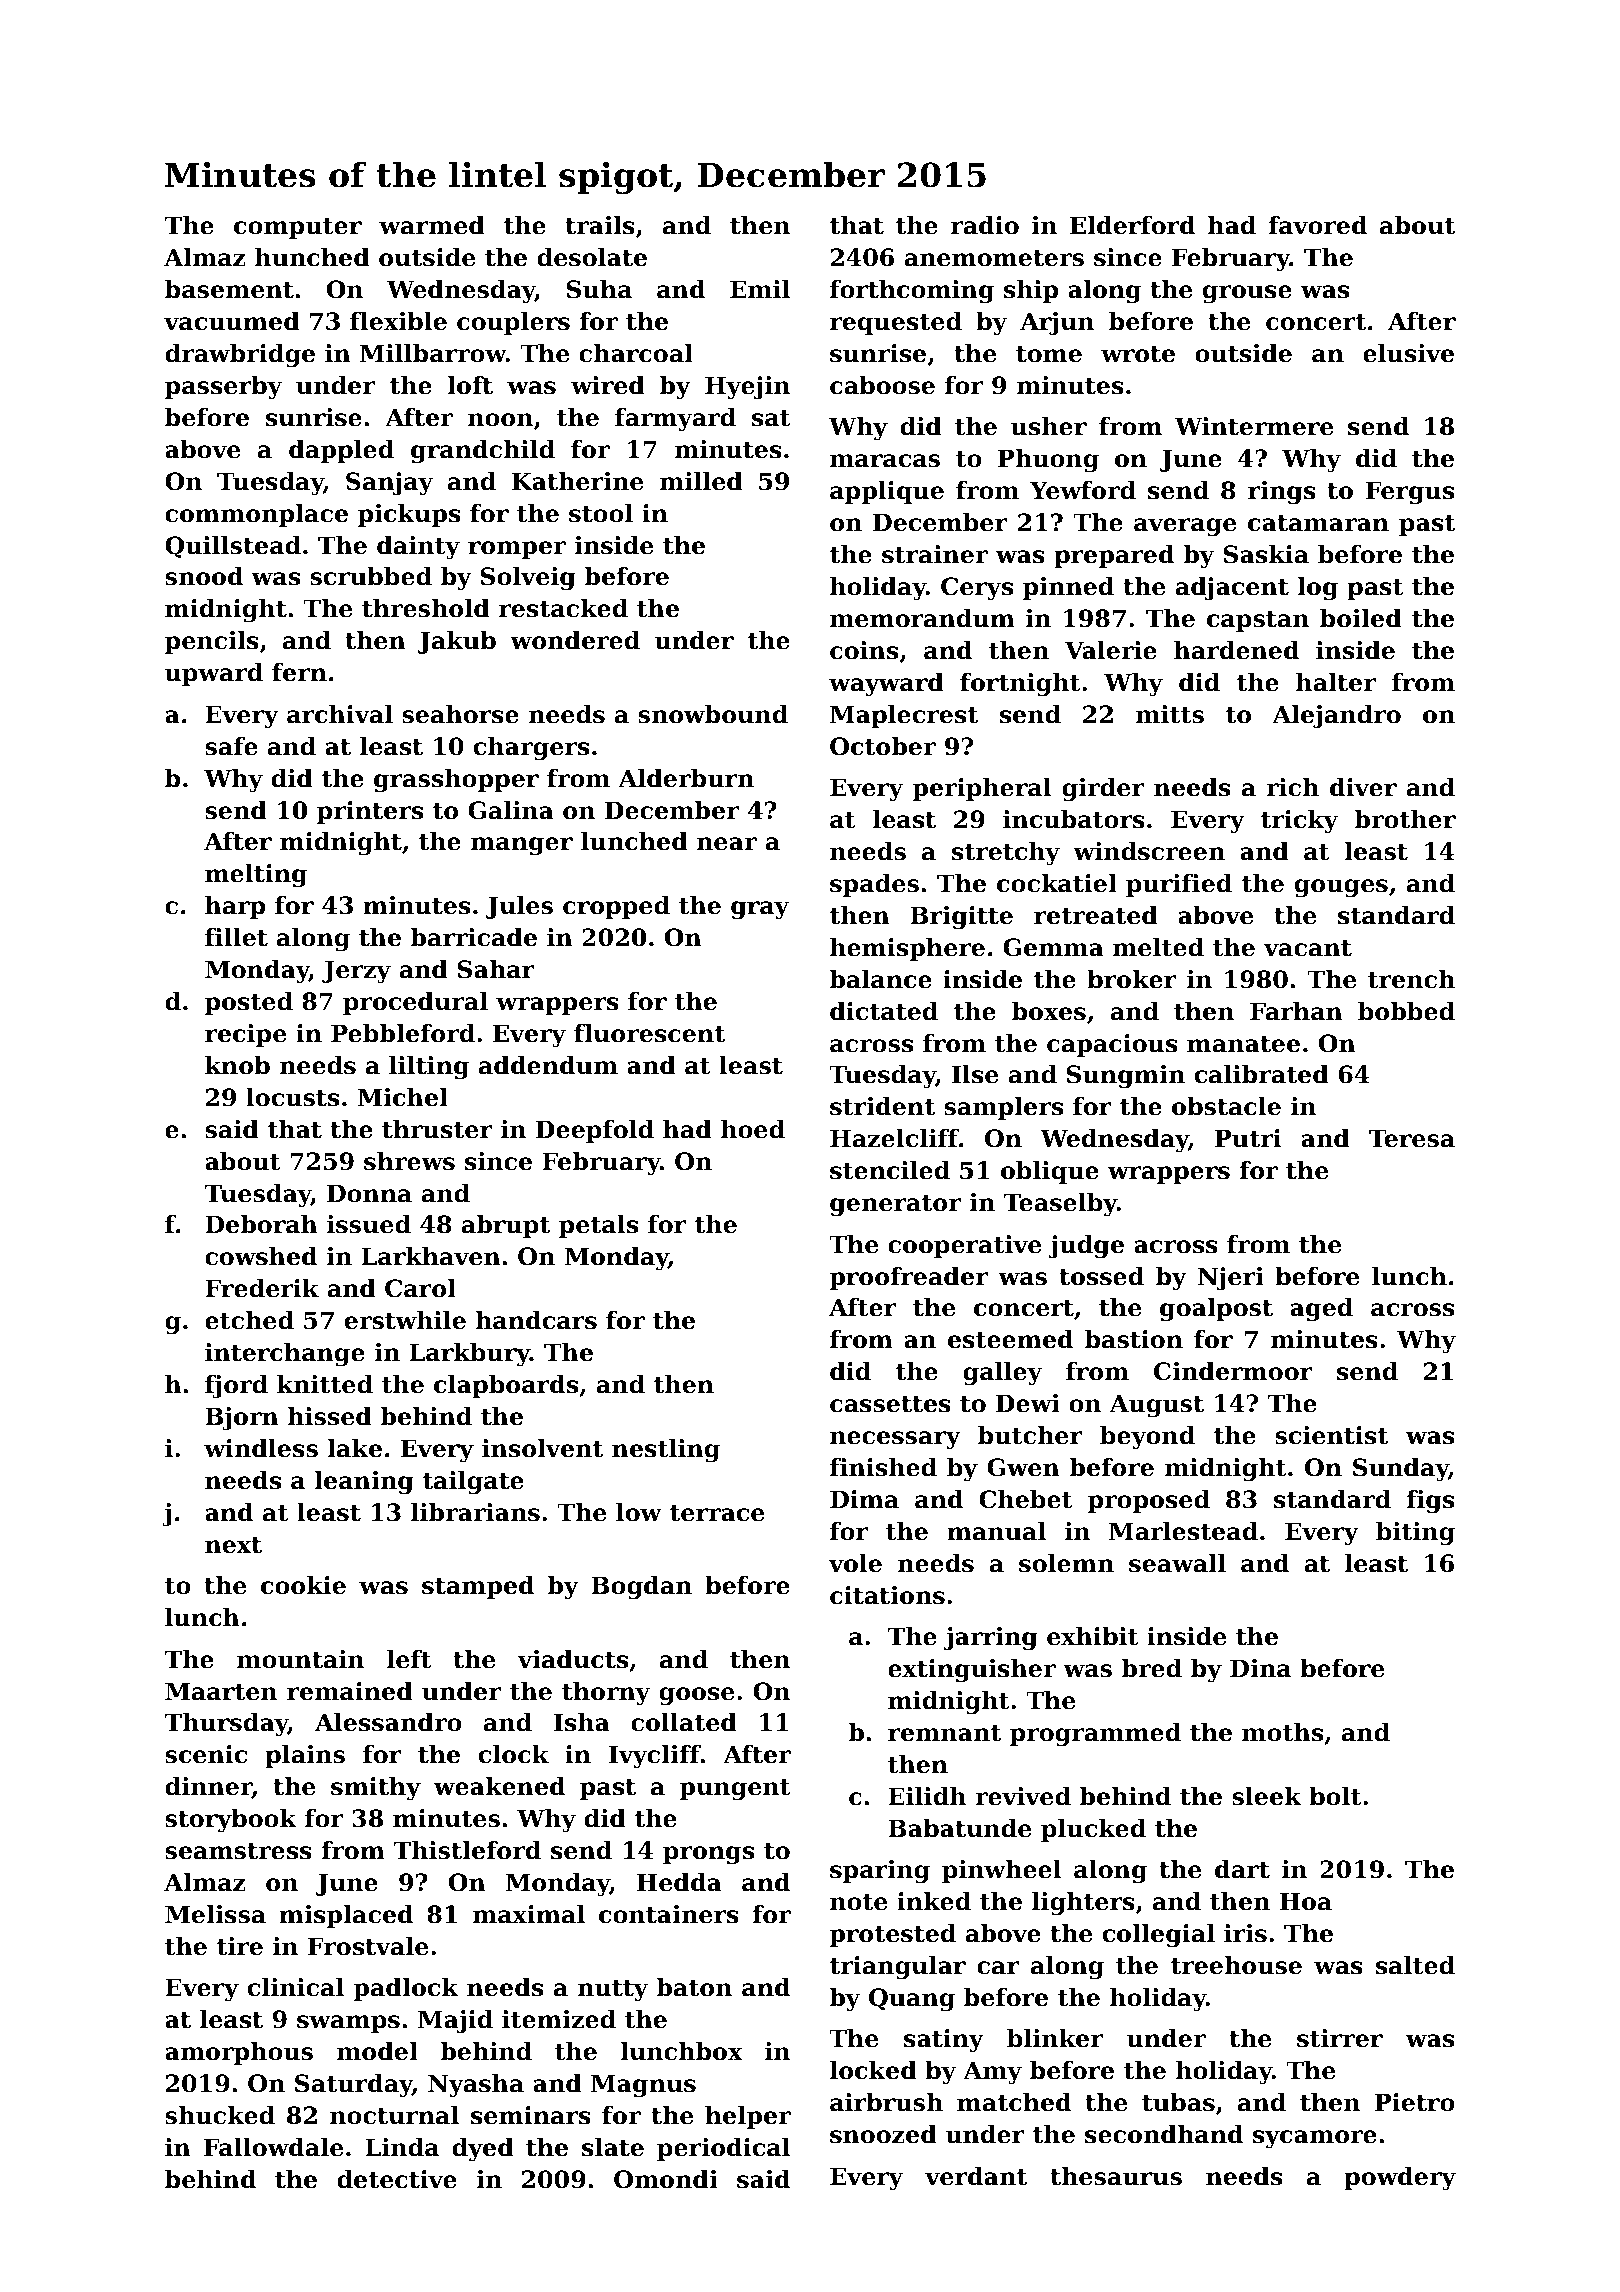 The width and height of the screenshot is (1620, 2292). What do you see at coordinates (753, 1129) in the screenshot?
I see `hoed` at bounding box center [753, 1129].
